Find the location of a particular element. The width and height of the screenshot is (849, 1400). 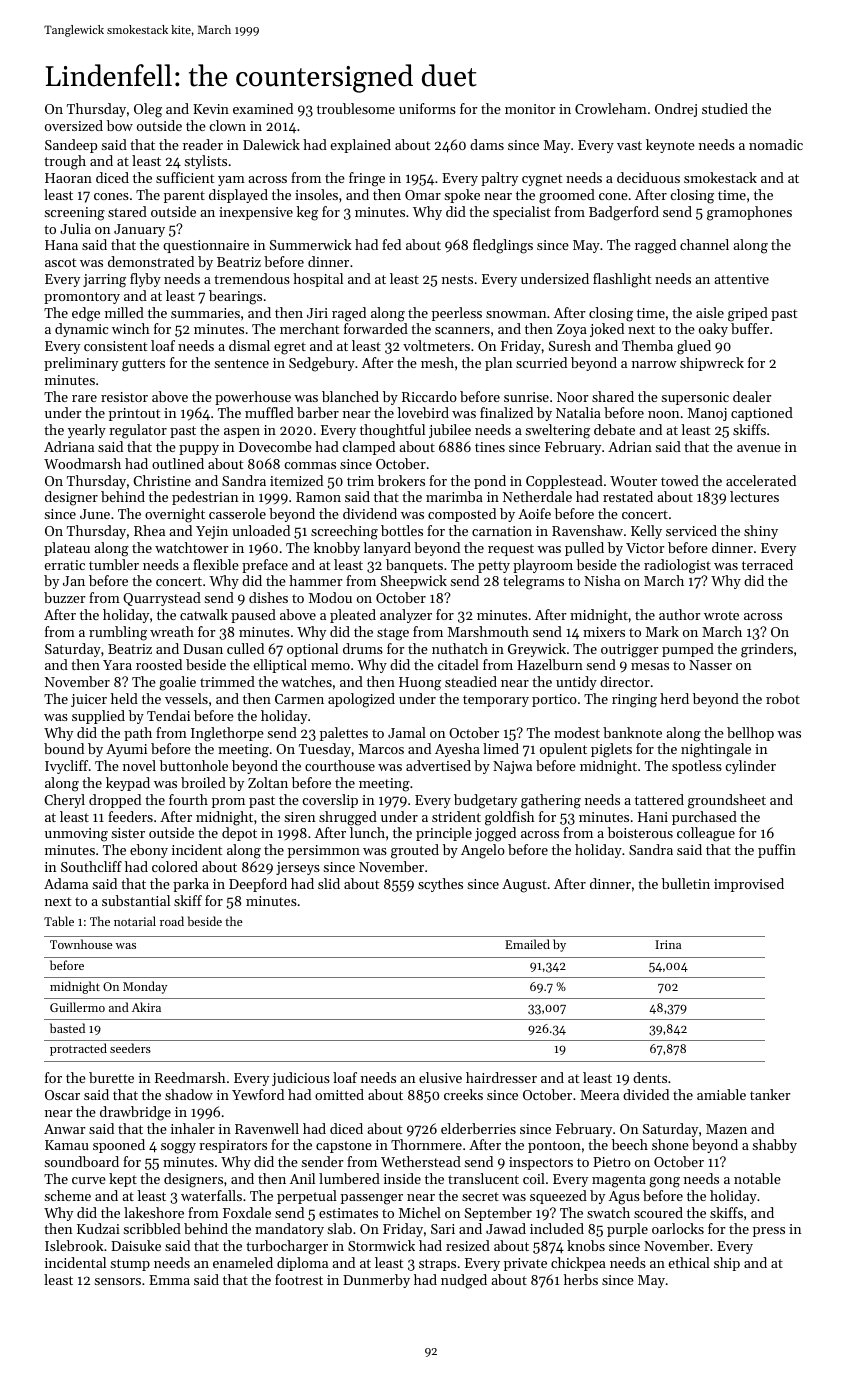

spoke is located at coordinates (462, 196).
